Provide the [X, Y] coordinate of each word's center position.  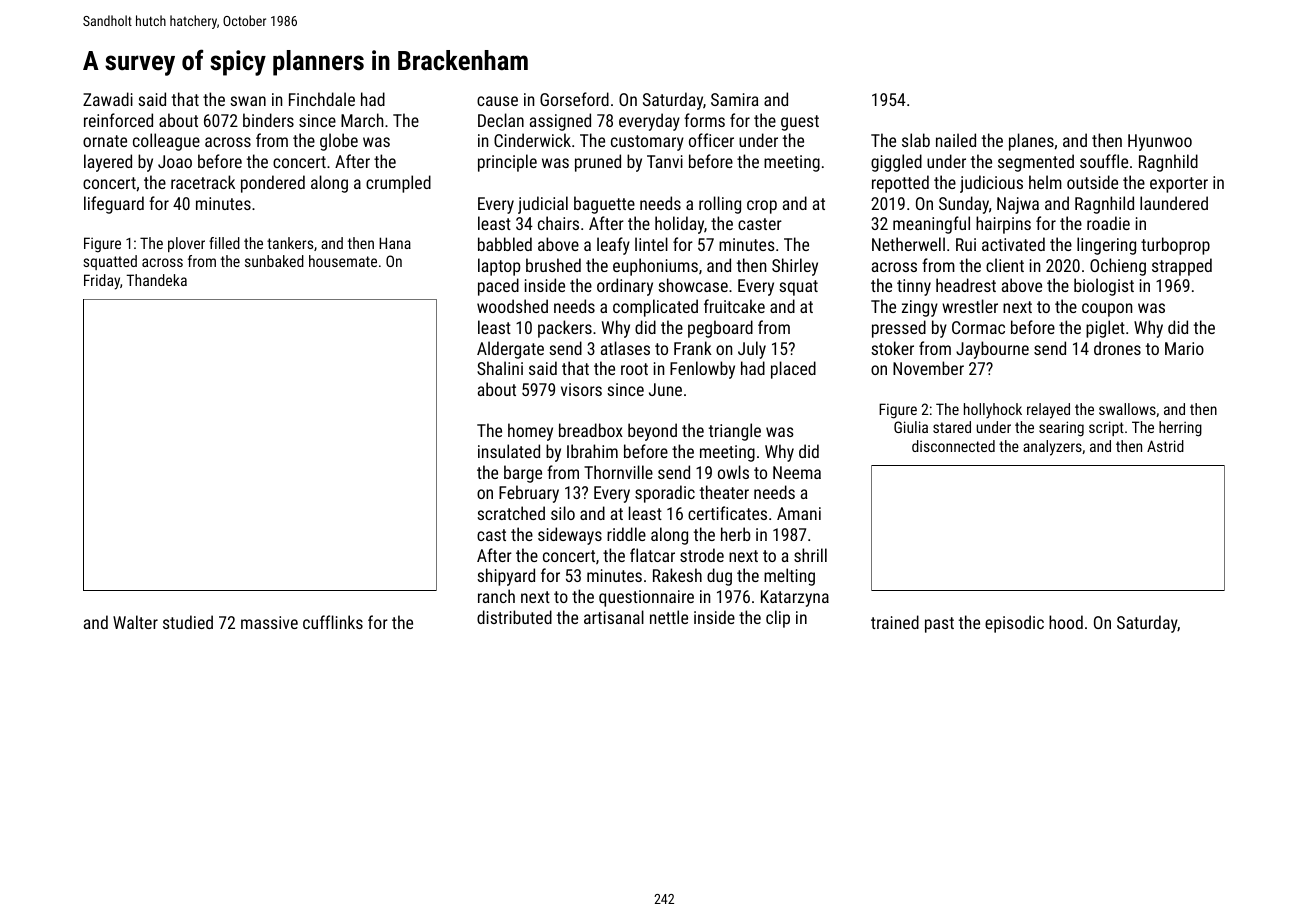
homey [530, 432]
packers [565, 329]
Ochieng [1118, 267]
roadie [1108, 223]
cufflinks [333, 622]
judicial [543, 205]
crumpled [398, 184]
